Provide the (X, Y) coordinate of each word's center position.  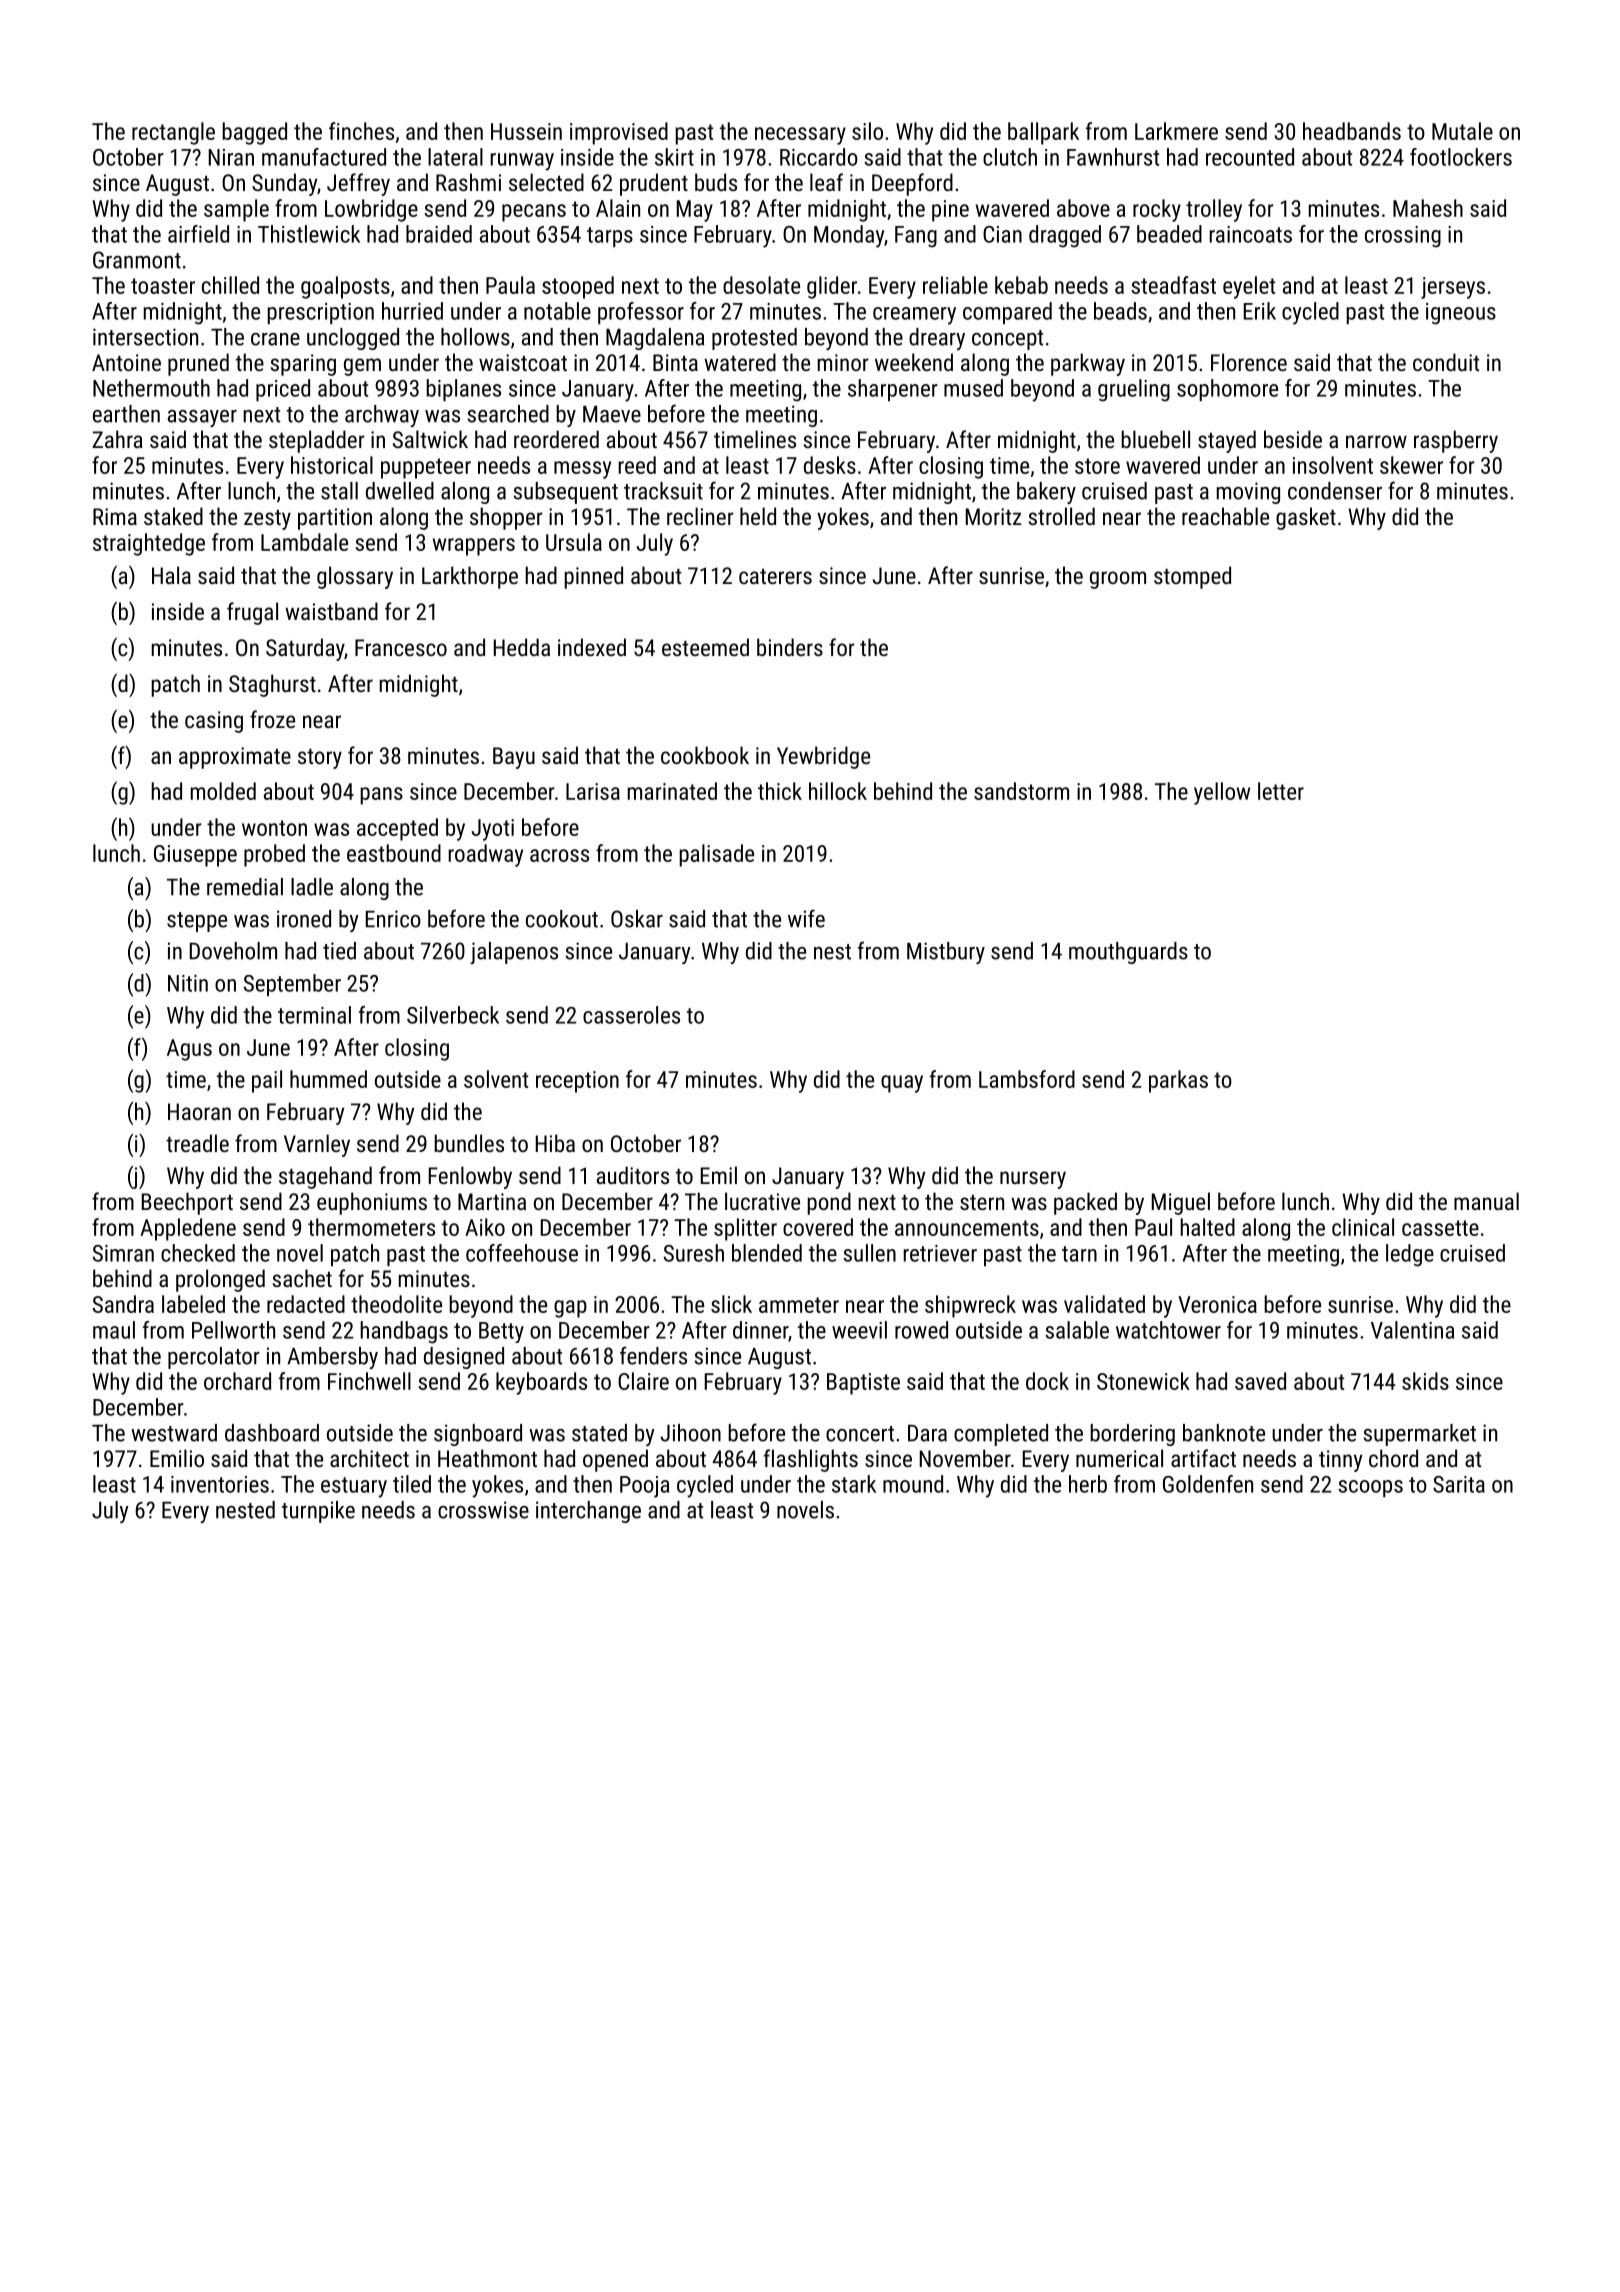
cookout (562, 919)
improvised (619, 133)
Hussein (526, 131)
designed (464, 1358)
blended (767, 1253)
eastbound (394, 853)
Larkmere (1176, 131)
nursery (1033, 1180)
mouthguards (1128, 953)
